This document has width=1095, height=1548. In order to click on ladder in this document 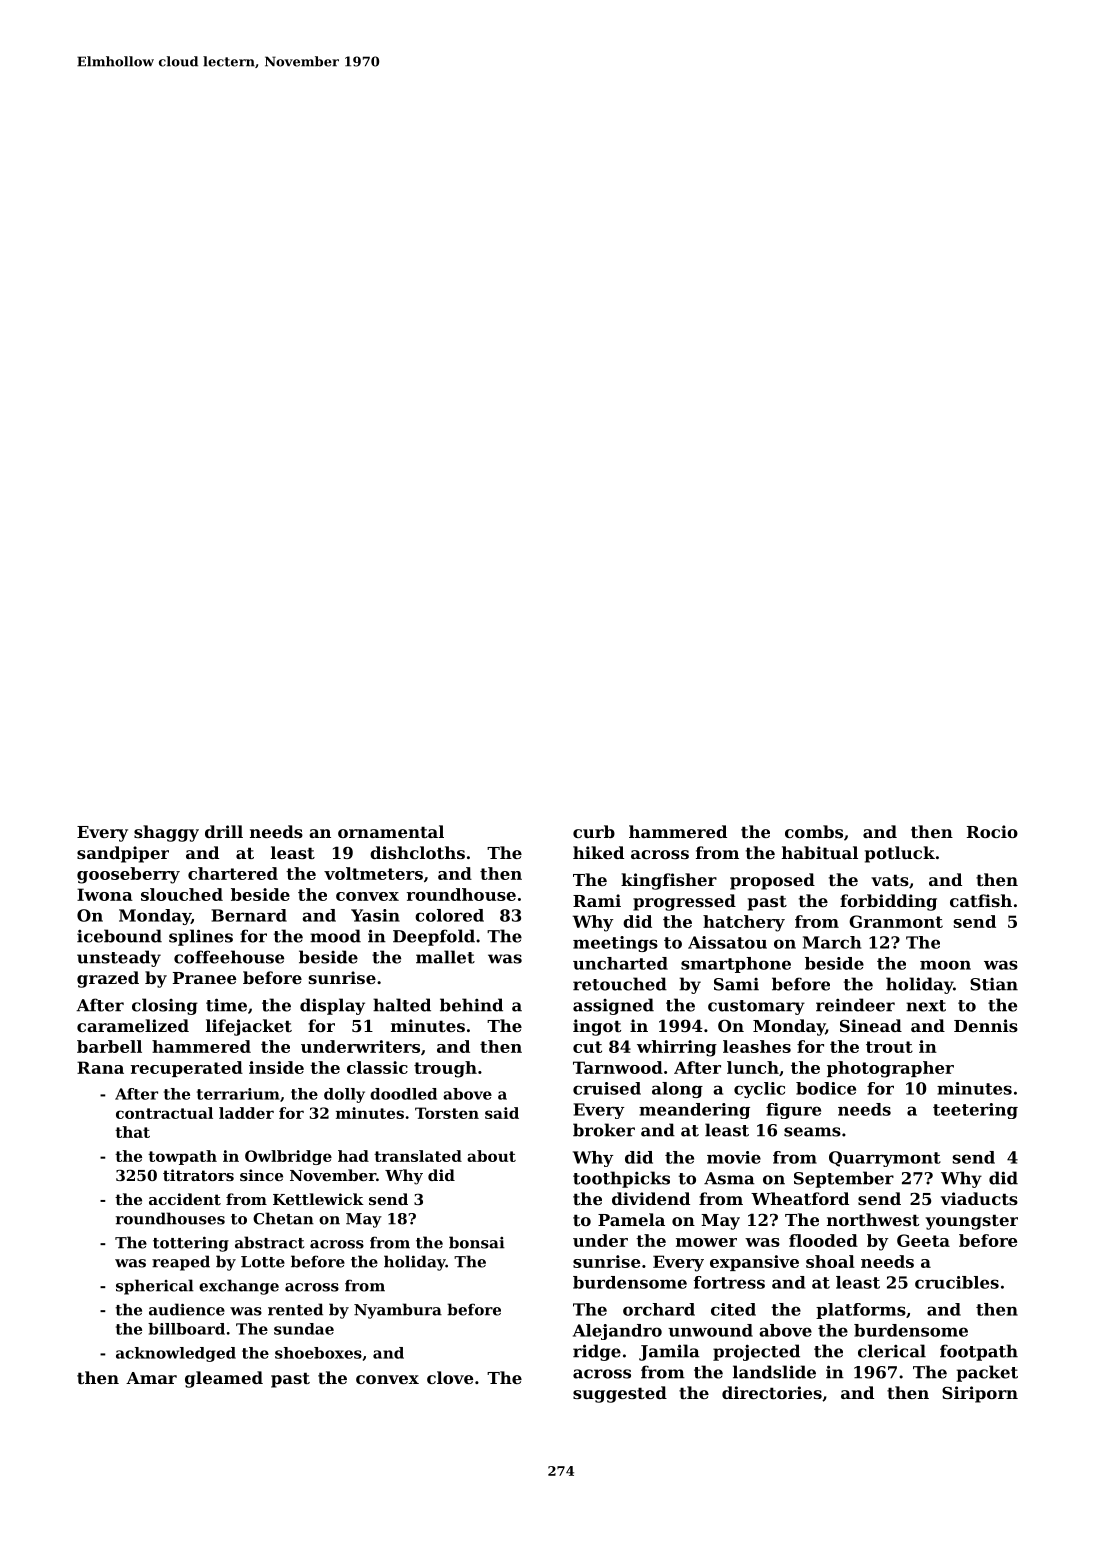, I will do `click(246, 1113)`.
